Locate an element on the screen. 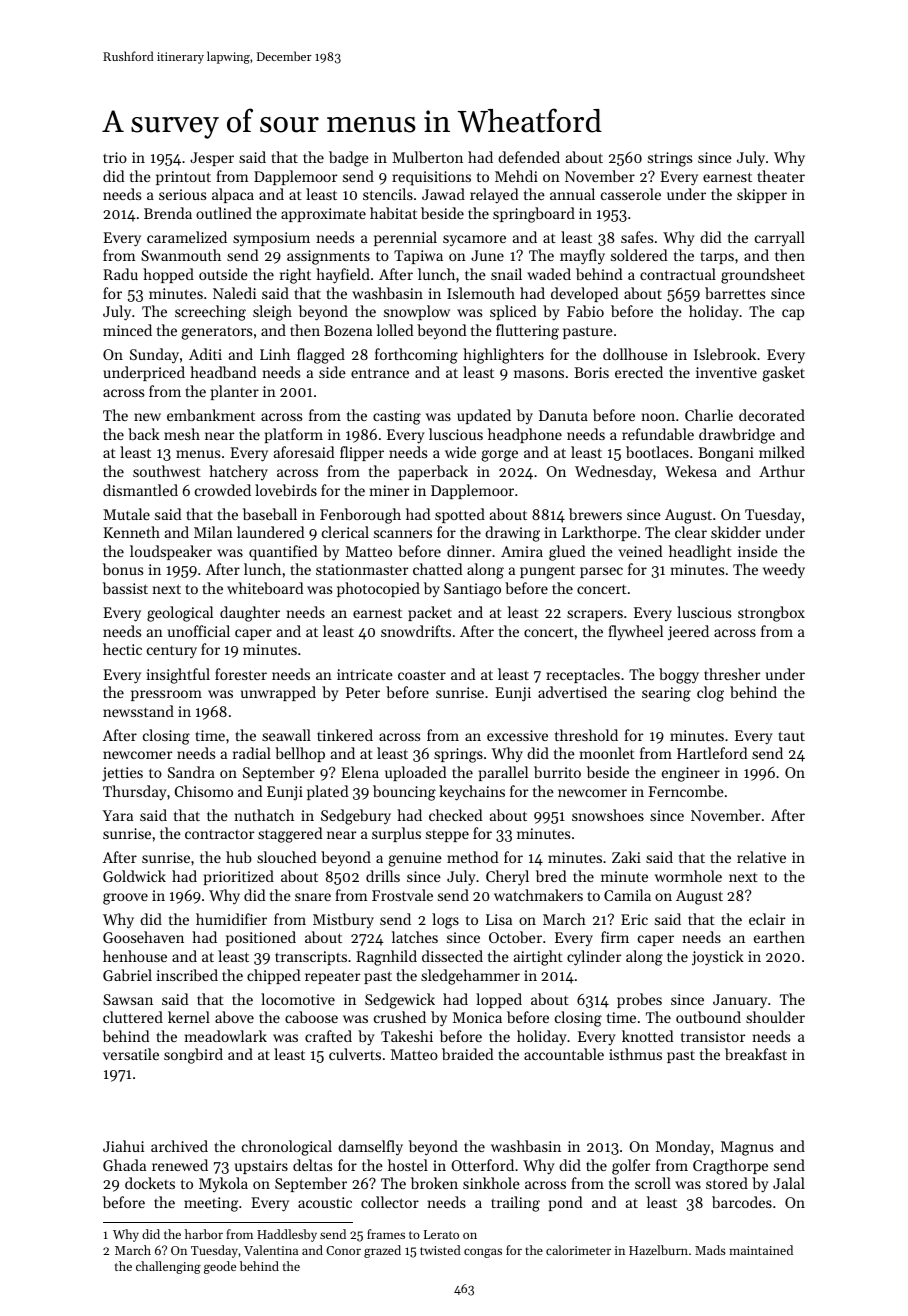 The height and width of the screenshot is (1316, 908). noon is located at coordinates (658, 417).
